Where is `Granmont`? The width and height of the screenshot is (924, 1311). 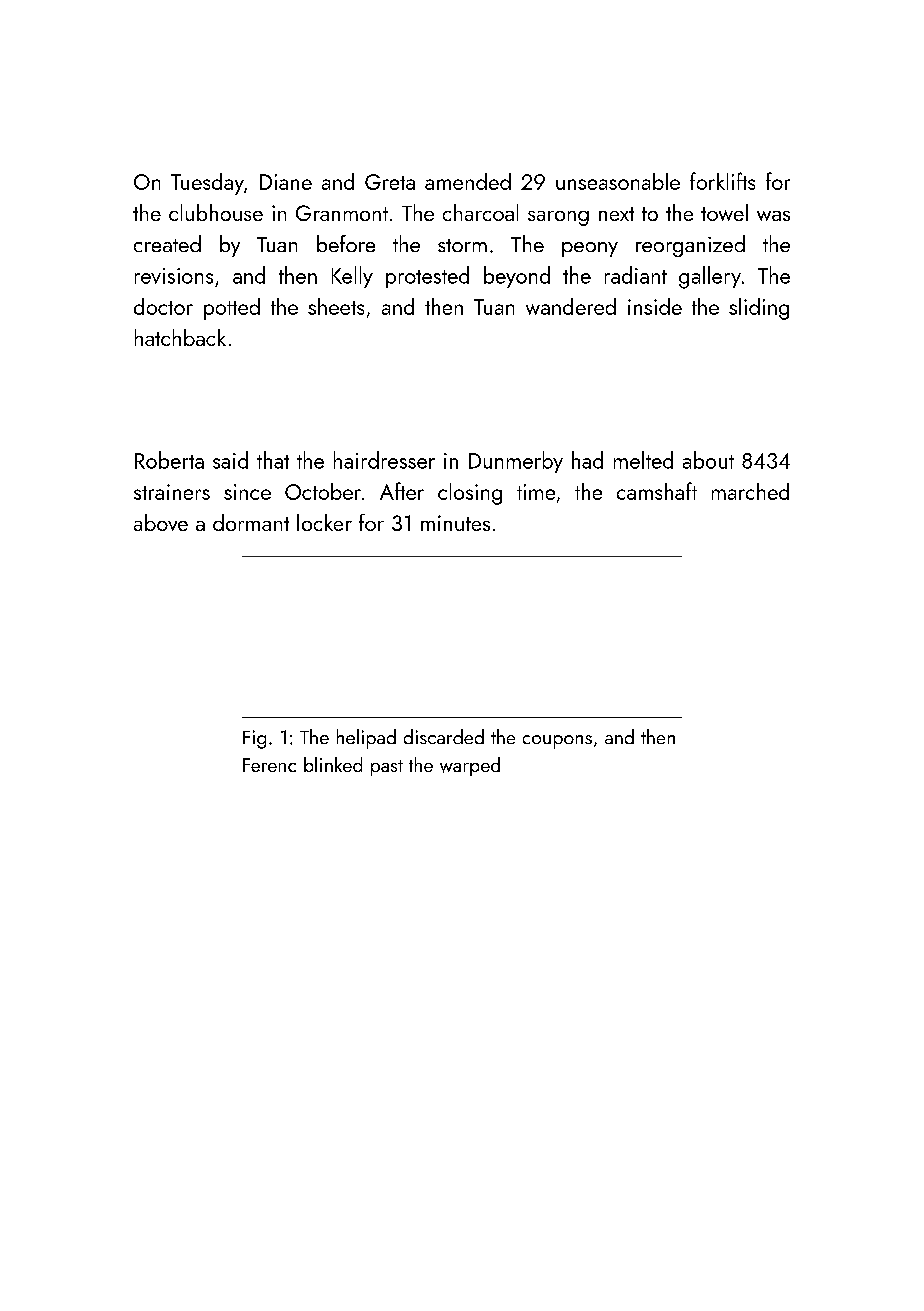
Granmont is located at coordinates (342, 213).
